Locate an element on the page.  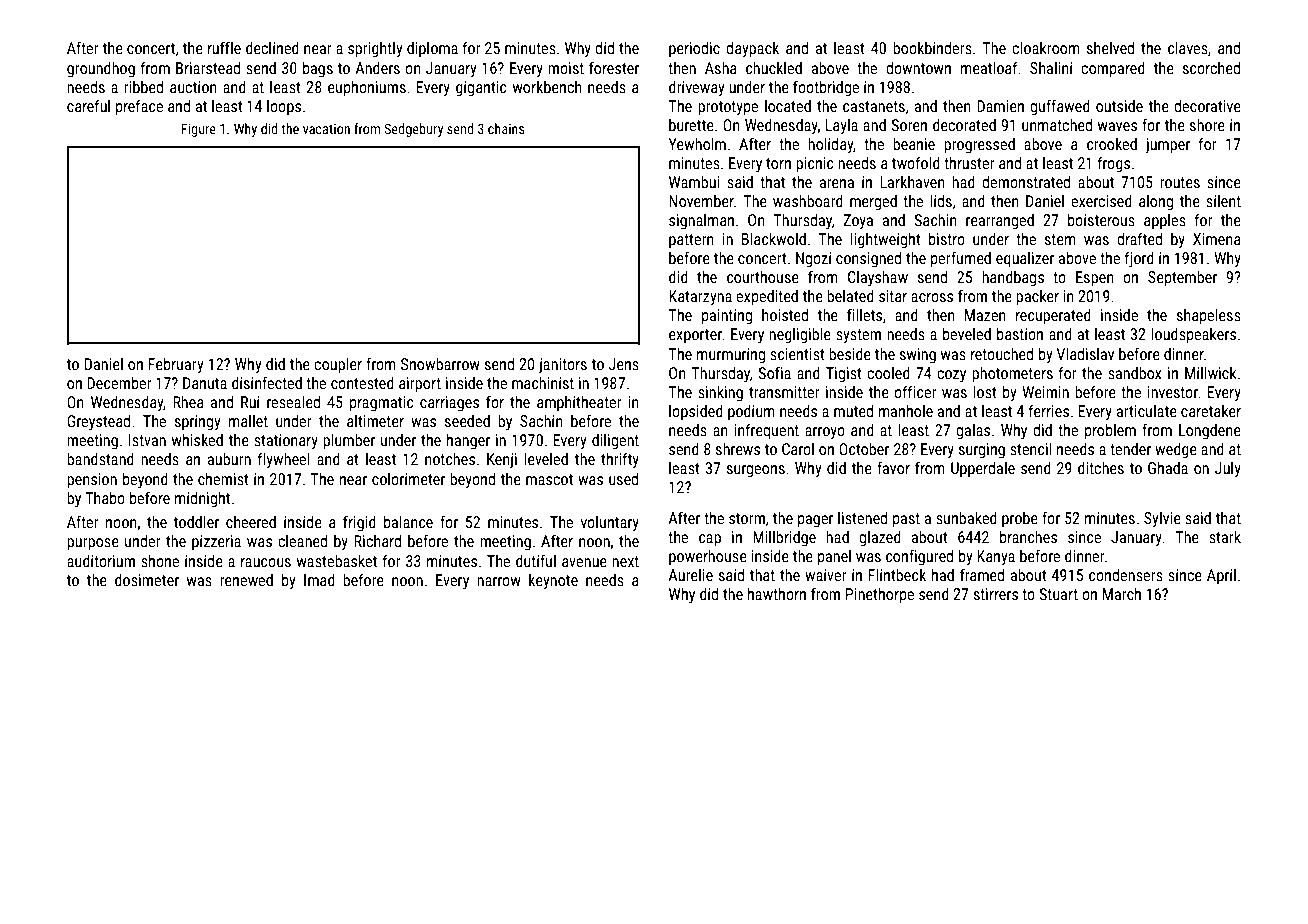
stark is located at coordinates (1225, 537).
